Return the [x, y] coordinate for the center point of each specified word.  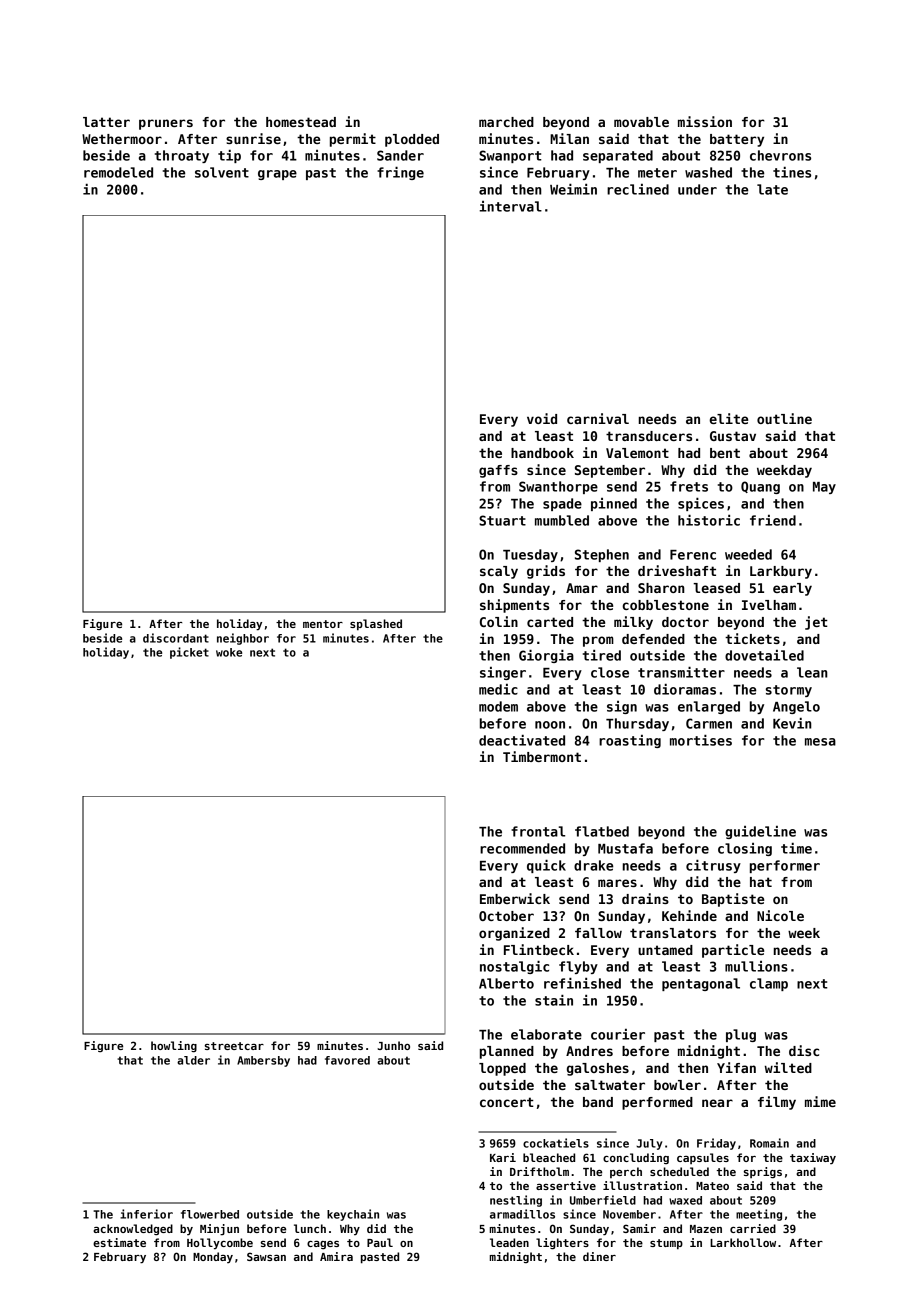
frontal [538, 831]
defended [653, 639]
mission [705, 121]
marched [506, 122]
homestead [301, 122]
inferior [146, 1214]
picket [189, 653]
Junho [393, 1045]
